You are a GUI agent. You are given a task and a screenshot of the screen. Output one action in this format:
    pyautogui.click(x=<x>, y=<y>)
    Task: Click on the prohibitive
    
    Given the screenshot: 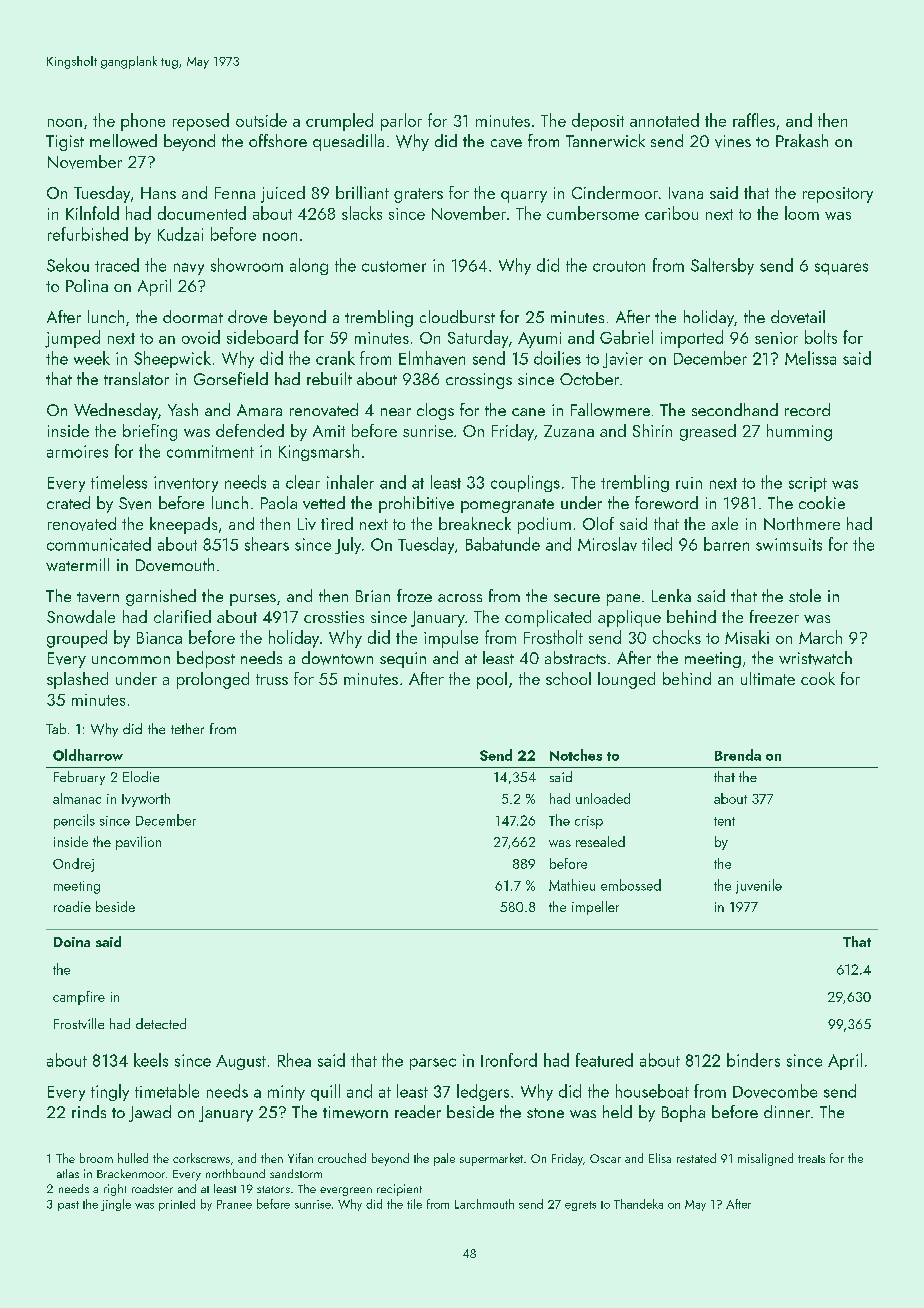 What is the action you would take?
    pyautogui.click(x=416, y=504)
